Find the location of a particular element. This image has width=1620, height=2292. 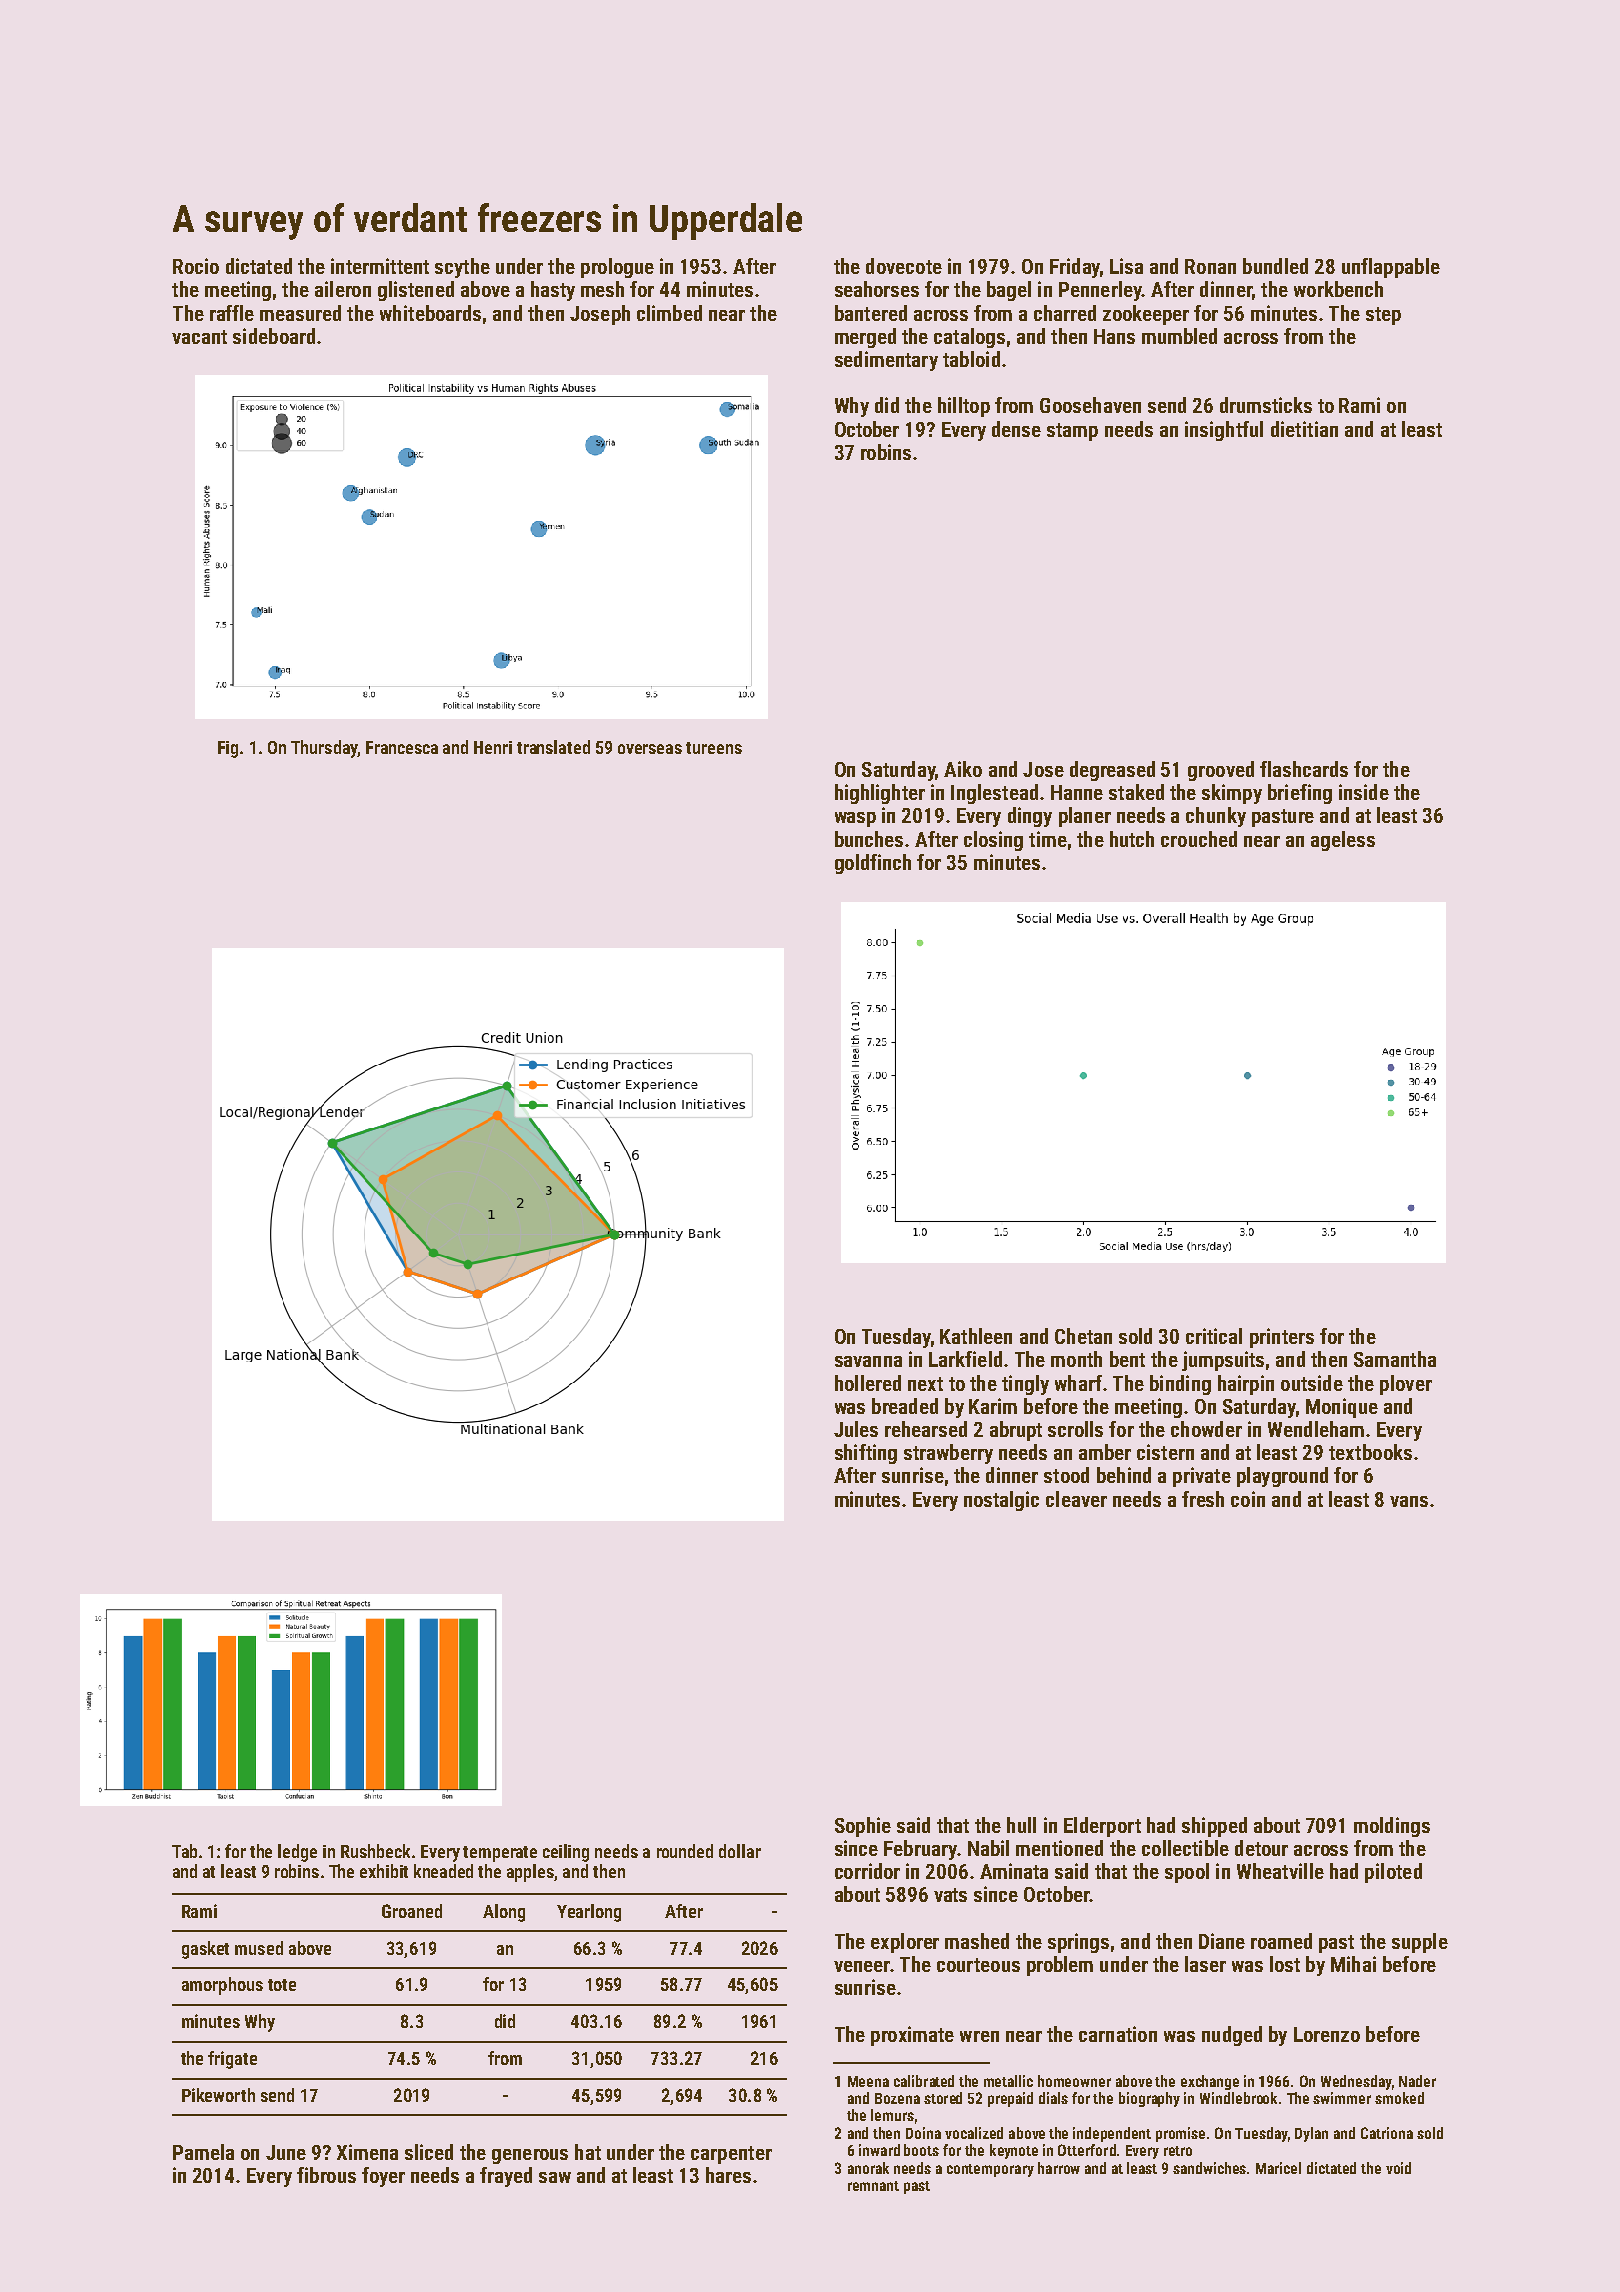

scythe is located at coordinates (462, 268).
